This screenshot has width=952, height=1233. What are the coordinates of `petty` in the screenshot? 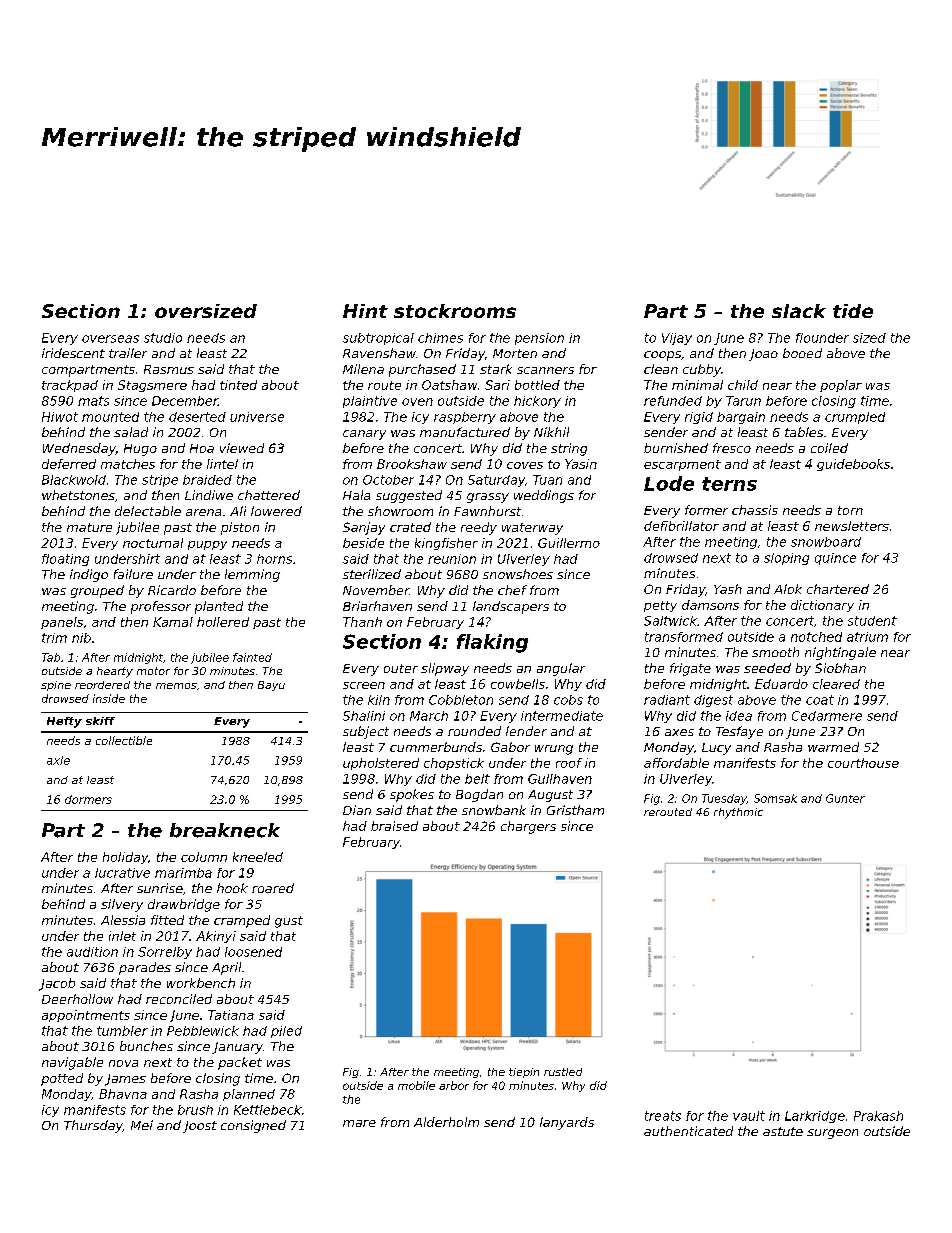 It's located at (660, 606).
